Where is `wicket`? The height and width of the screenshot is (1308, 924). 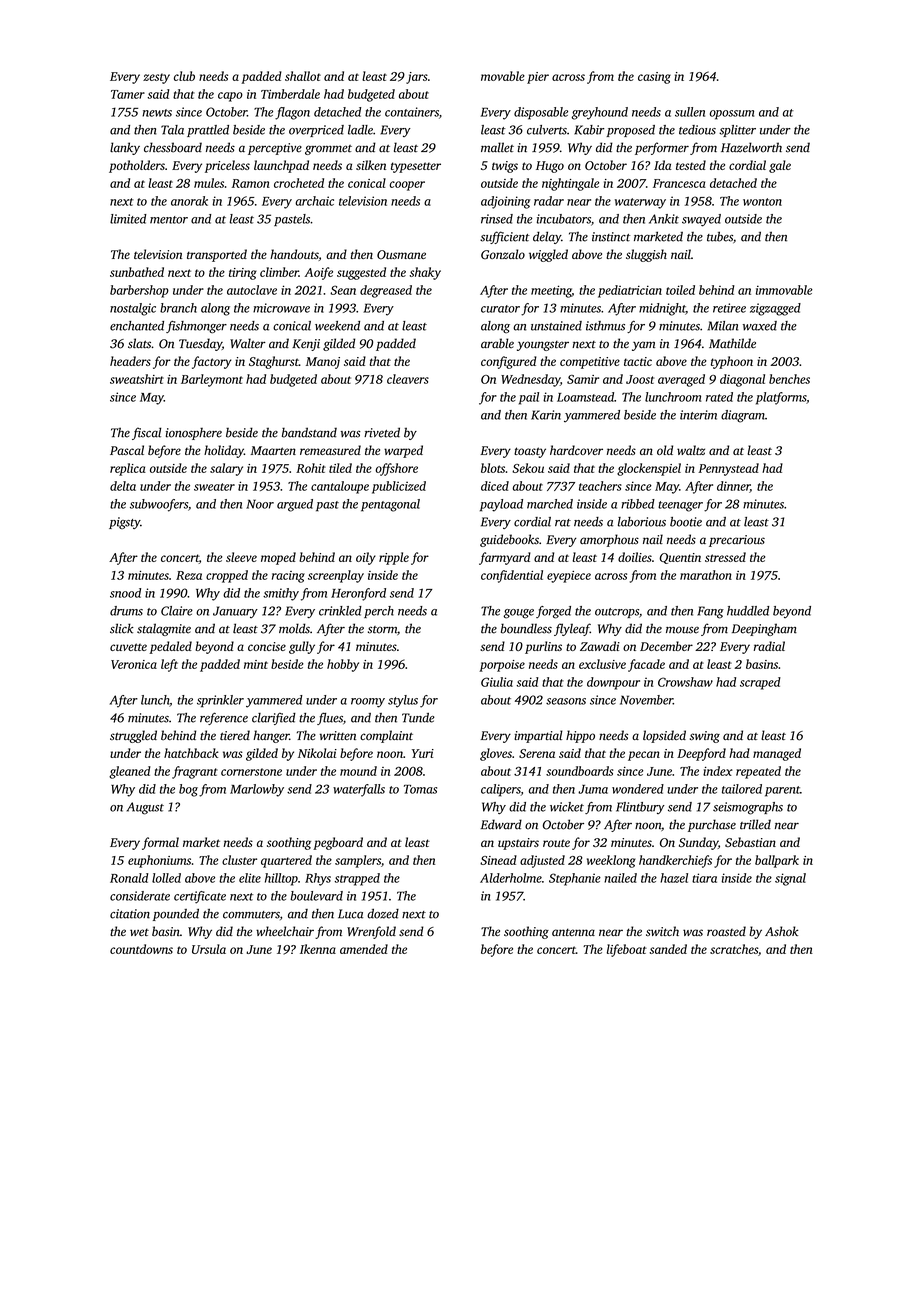 wicket is located at coordinates (567, 807).
